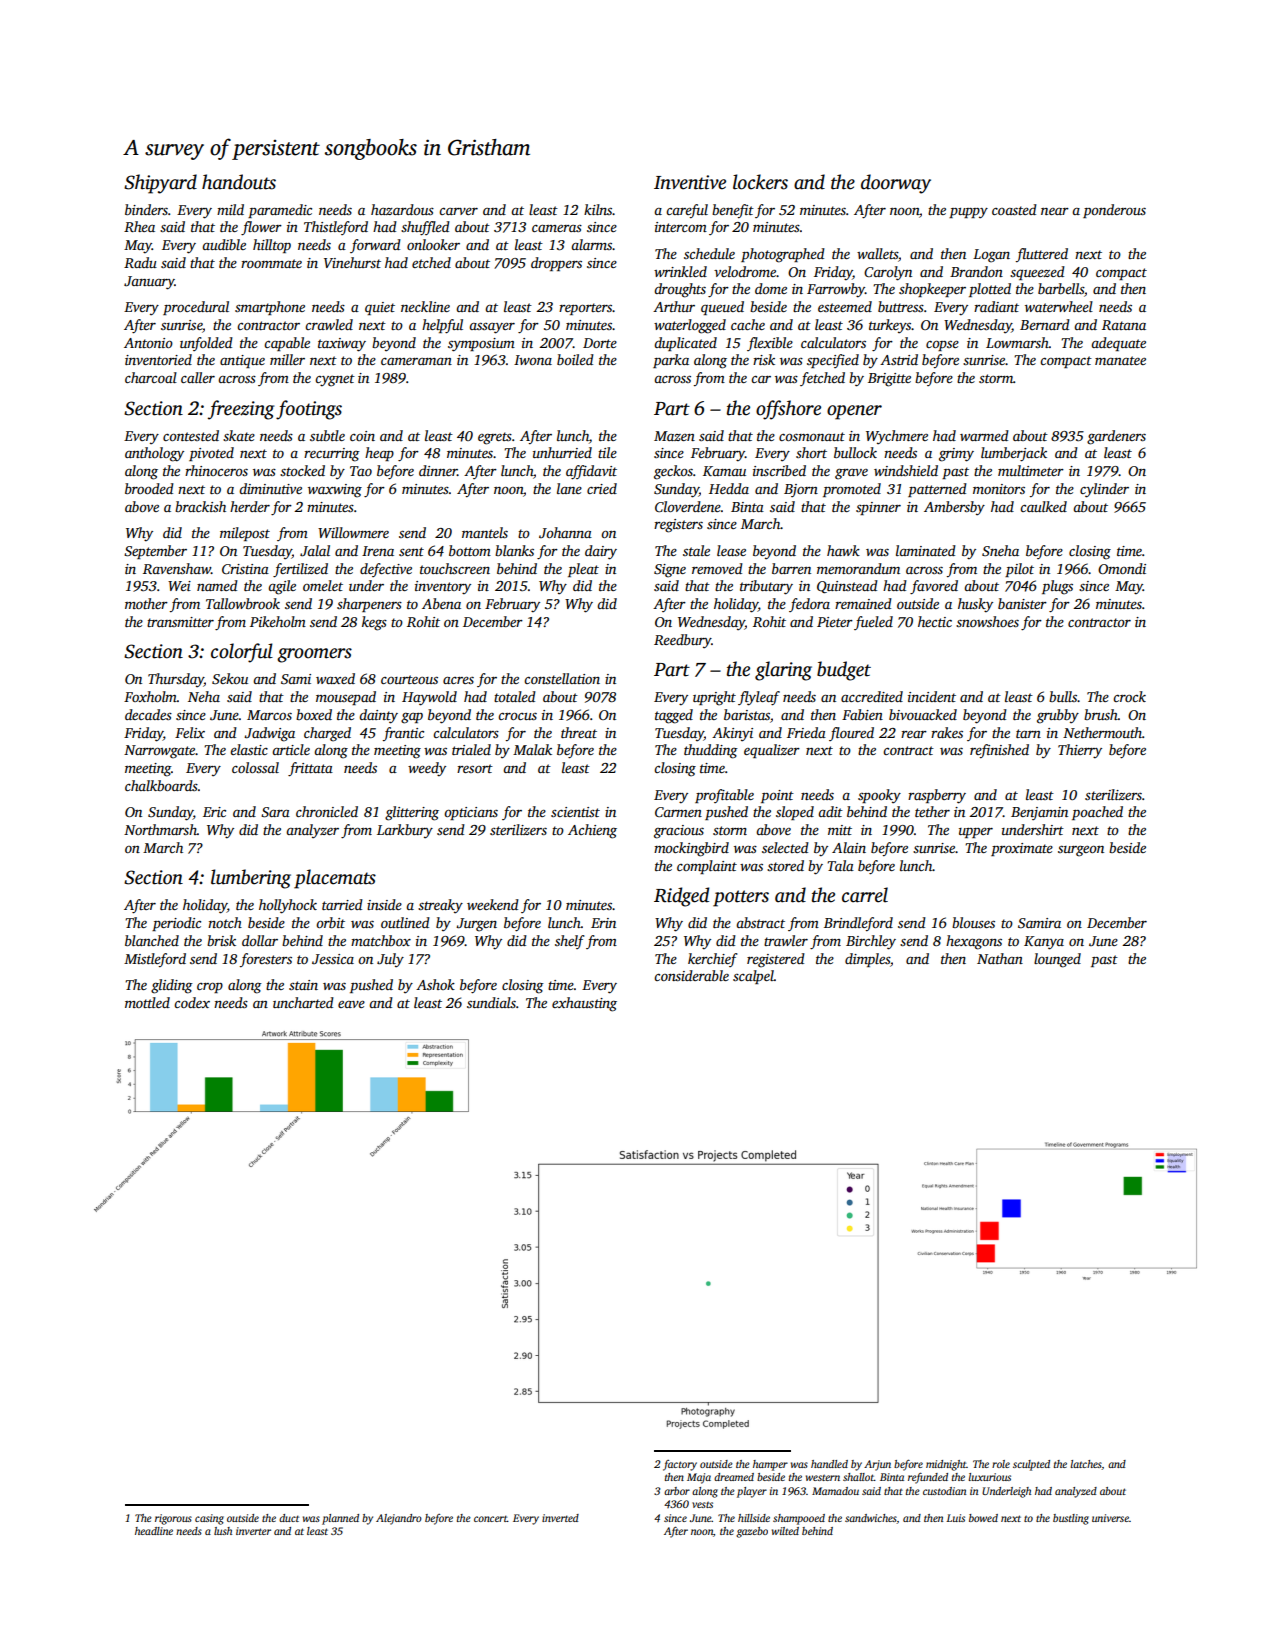 This screenshot has width=1271, height=1645. I want to click on tile, so click(607, 452).
